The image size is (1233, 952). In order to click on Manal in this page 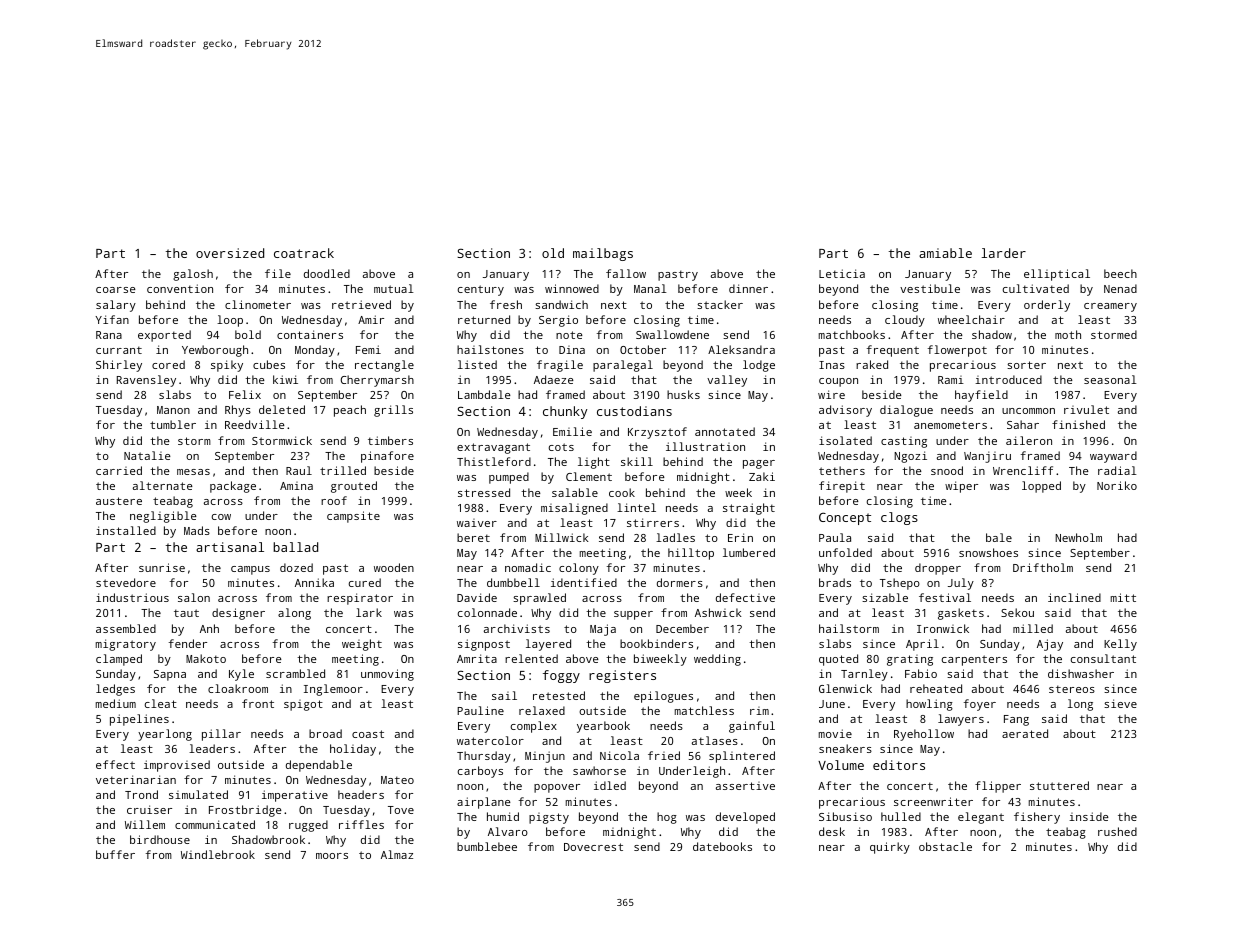, I will do `click(650, 288)`.
